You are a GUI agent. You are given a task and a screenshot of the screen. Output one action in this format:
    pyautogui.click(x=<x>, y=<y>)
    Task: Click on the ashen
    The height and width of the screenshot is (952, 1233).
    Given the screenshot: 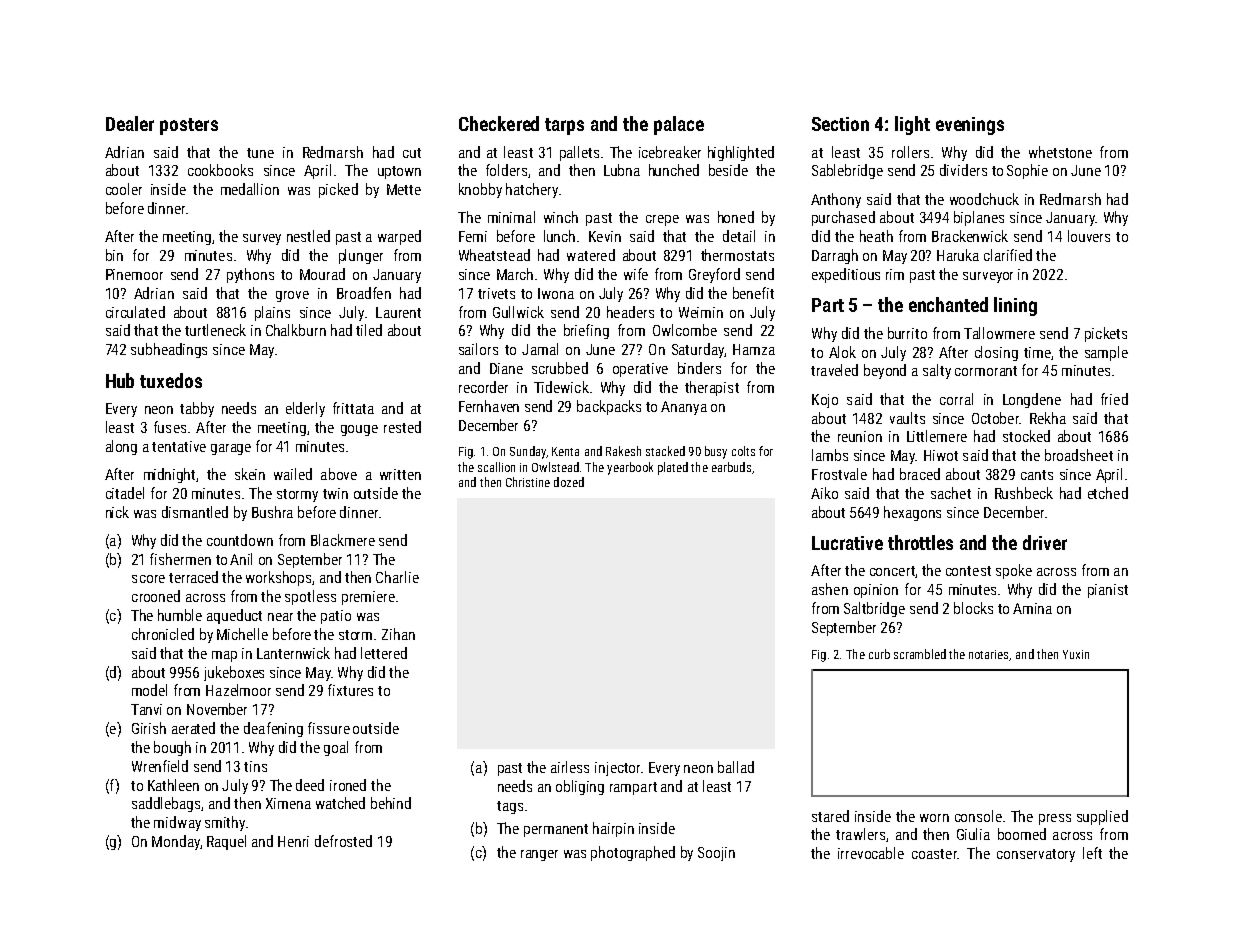 What is the action you would take?
    pyautogui.click(x=830, y=589)
